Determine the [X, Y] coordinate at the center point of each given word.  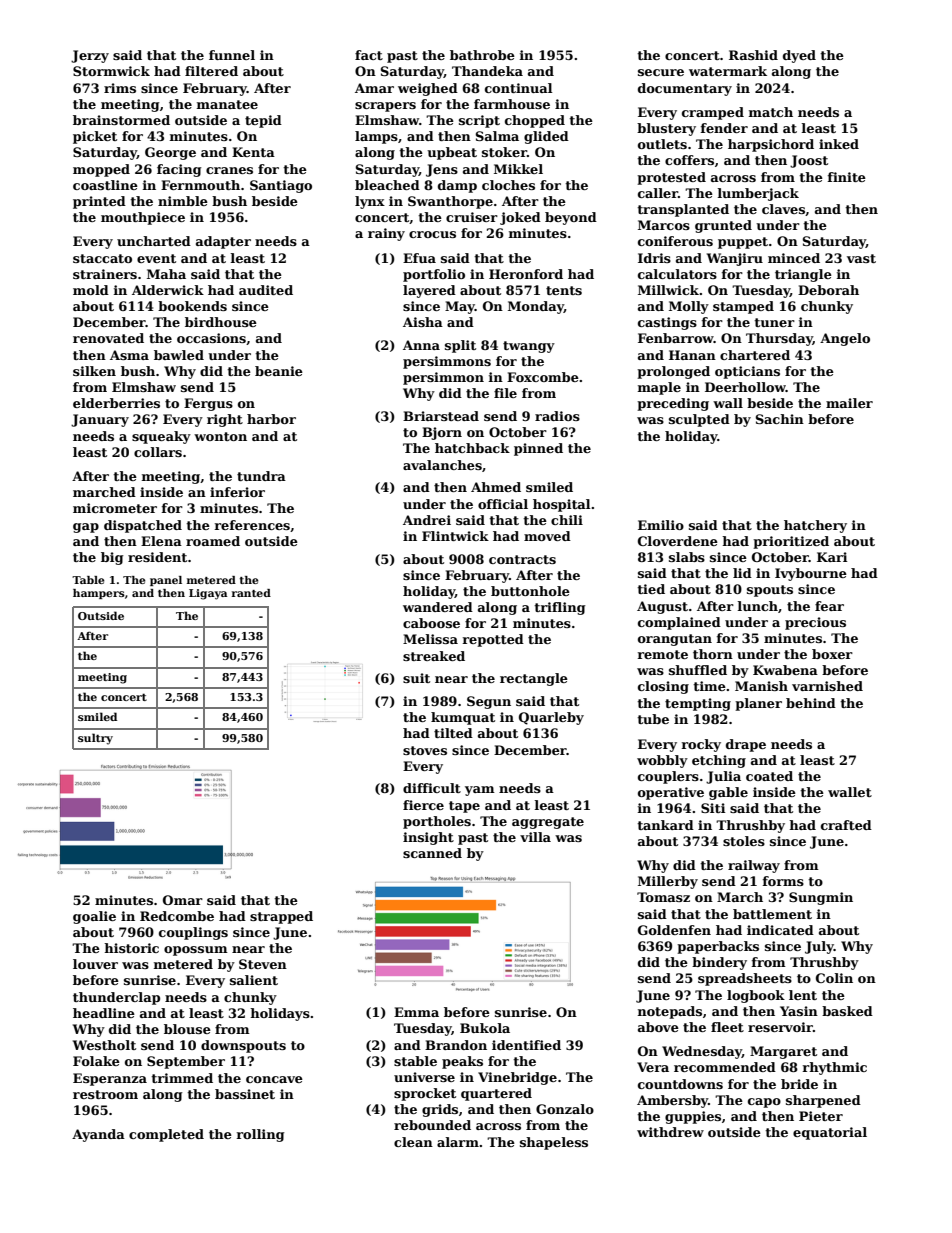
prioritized [791, 542]
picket [95, 137]
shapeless [554, 1143]
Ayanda [98, 1135]
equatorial [830, 1133]
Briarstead [441, 416]
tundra [261, 476]
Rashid [753, 55]
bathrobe [482, 55]
